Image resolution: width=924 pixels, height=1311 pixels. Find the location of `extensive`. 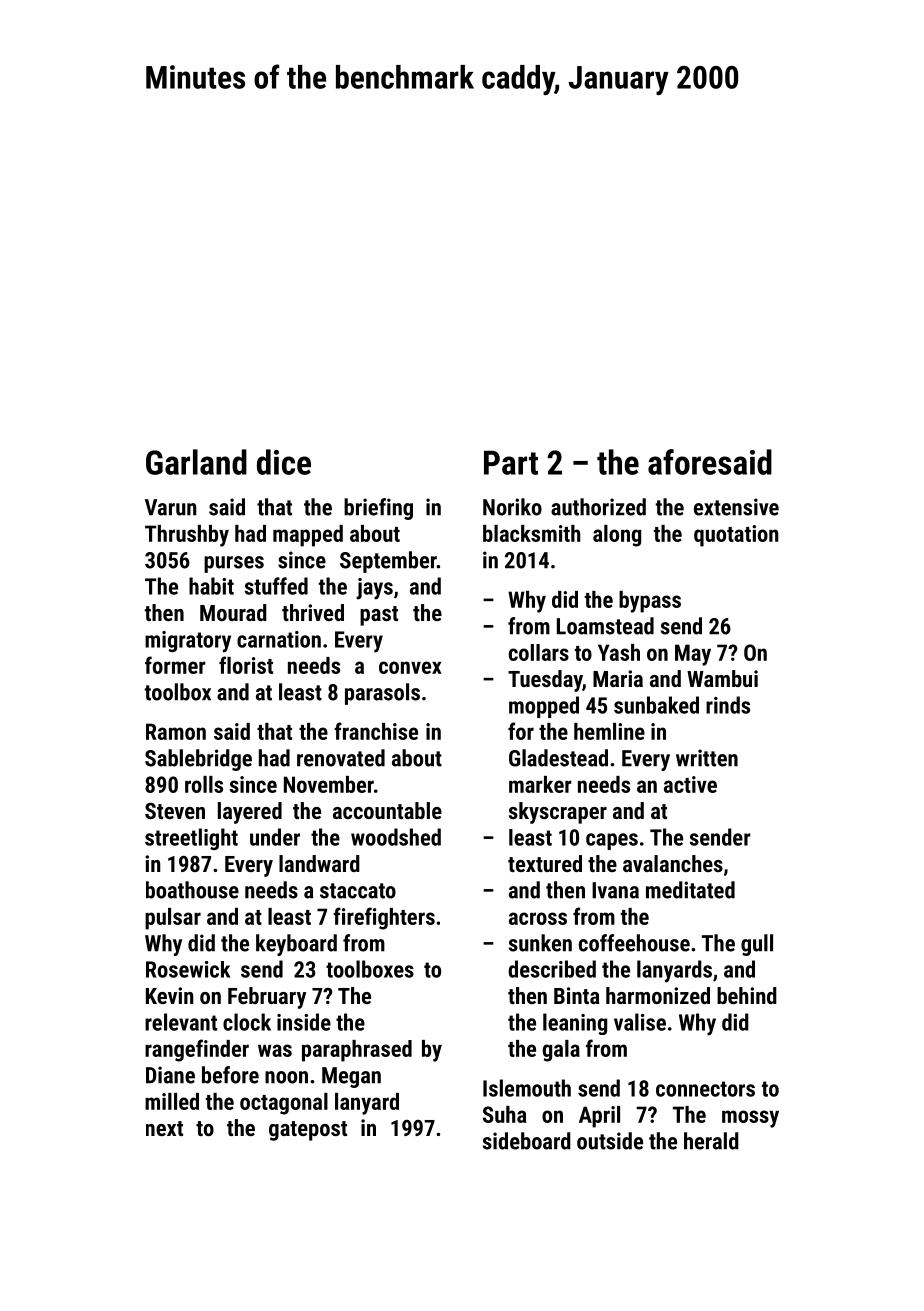

extensive is located at coordinates (736, 507).
